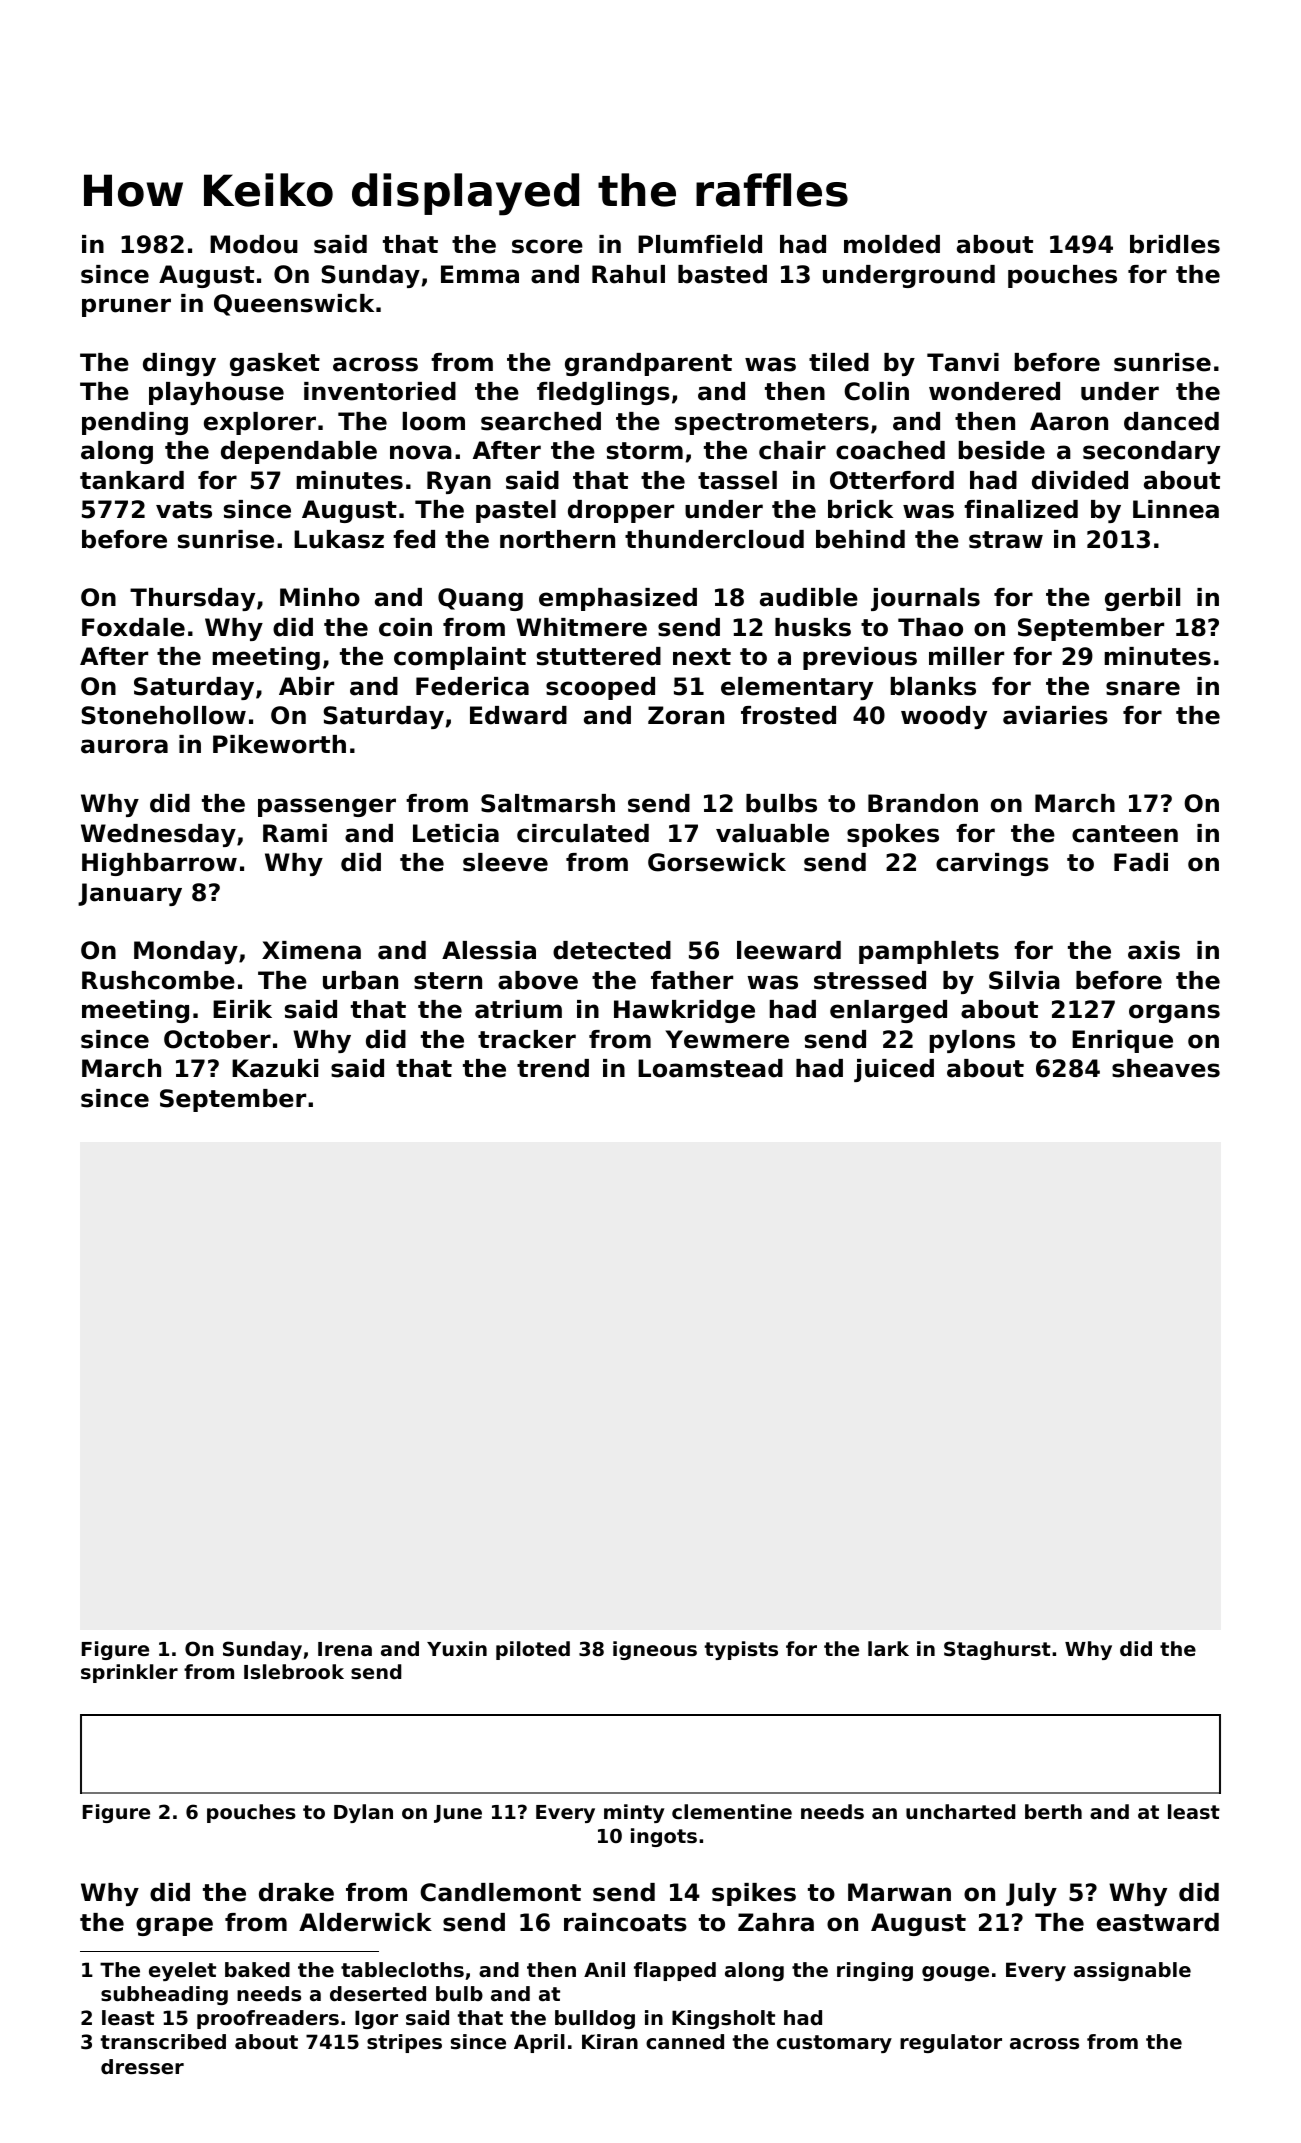  I want to click on Dylan, so click(363, 1813).
